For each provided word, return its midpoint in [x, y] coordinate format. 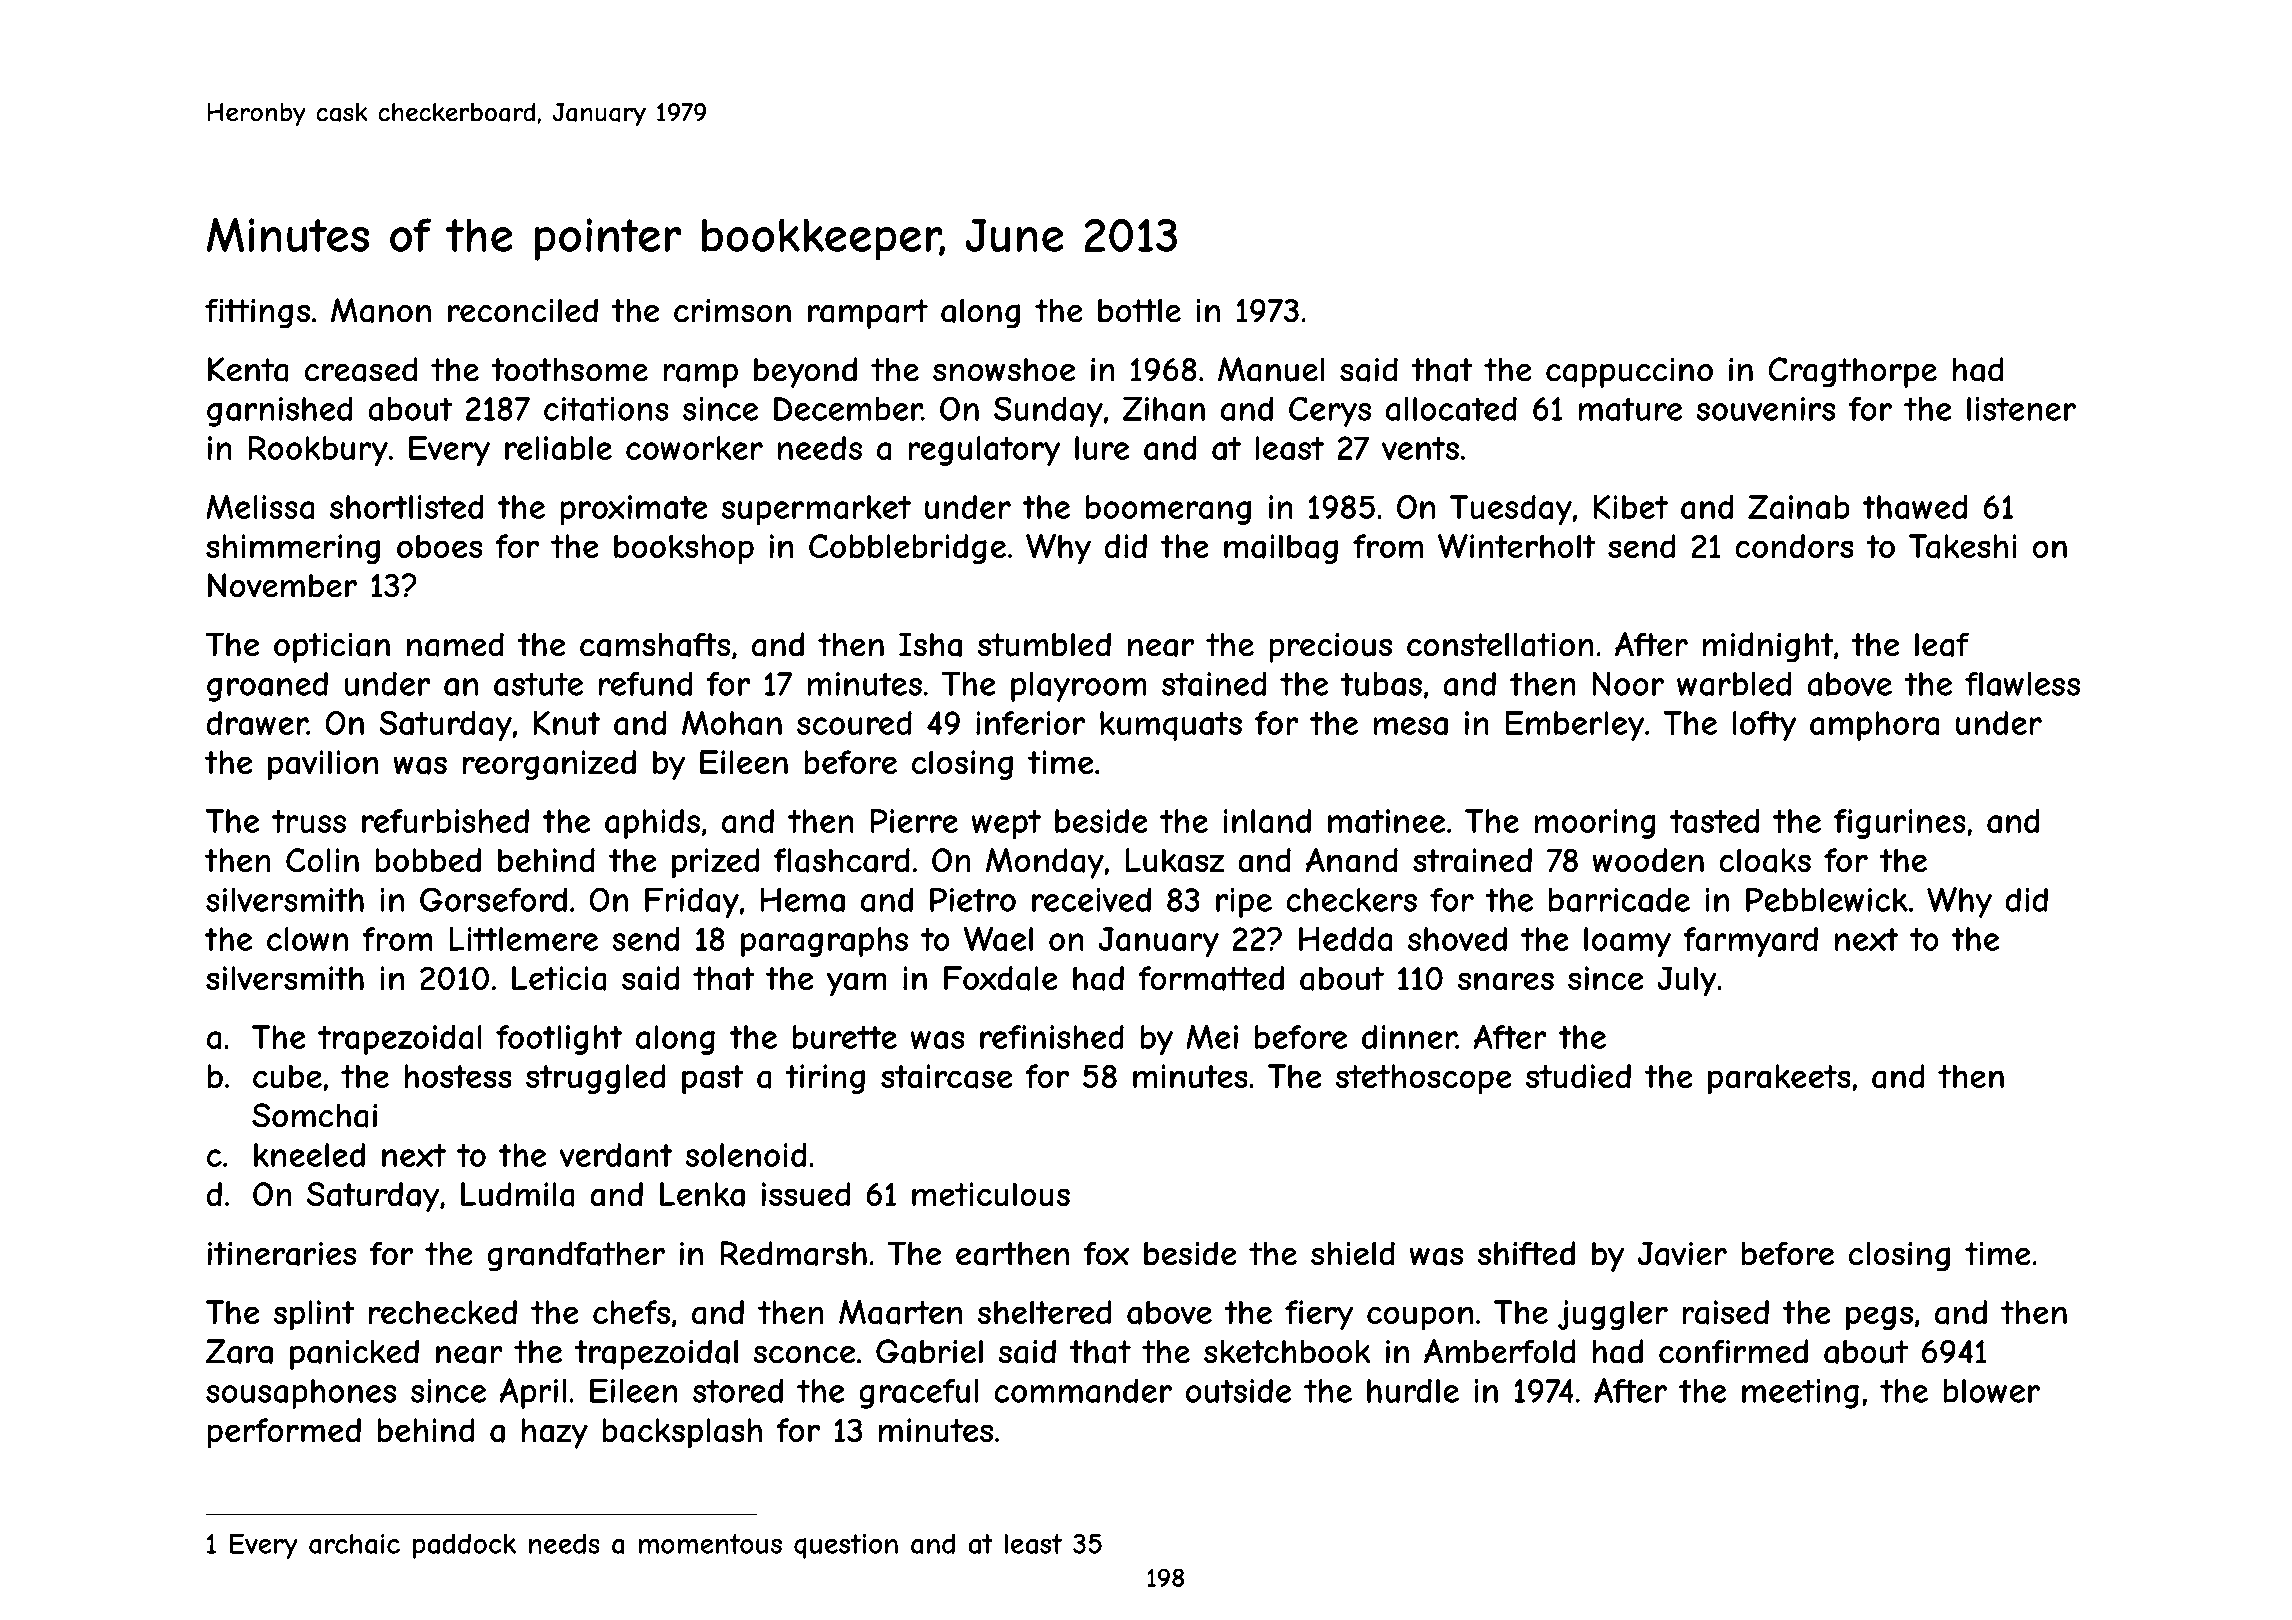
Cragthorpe [1852, 372]
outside [1238, 1391]
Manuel [1271, 369]
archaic [354, 1543]
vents [1420, 448]
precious [1330, 647]
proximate [634, 510]
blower [1991, 1391]
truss [309, 821]
